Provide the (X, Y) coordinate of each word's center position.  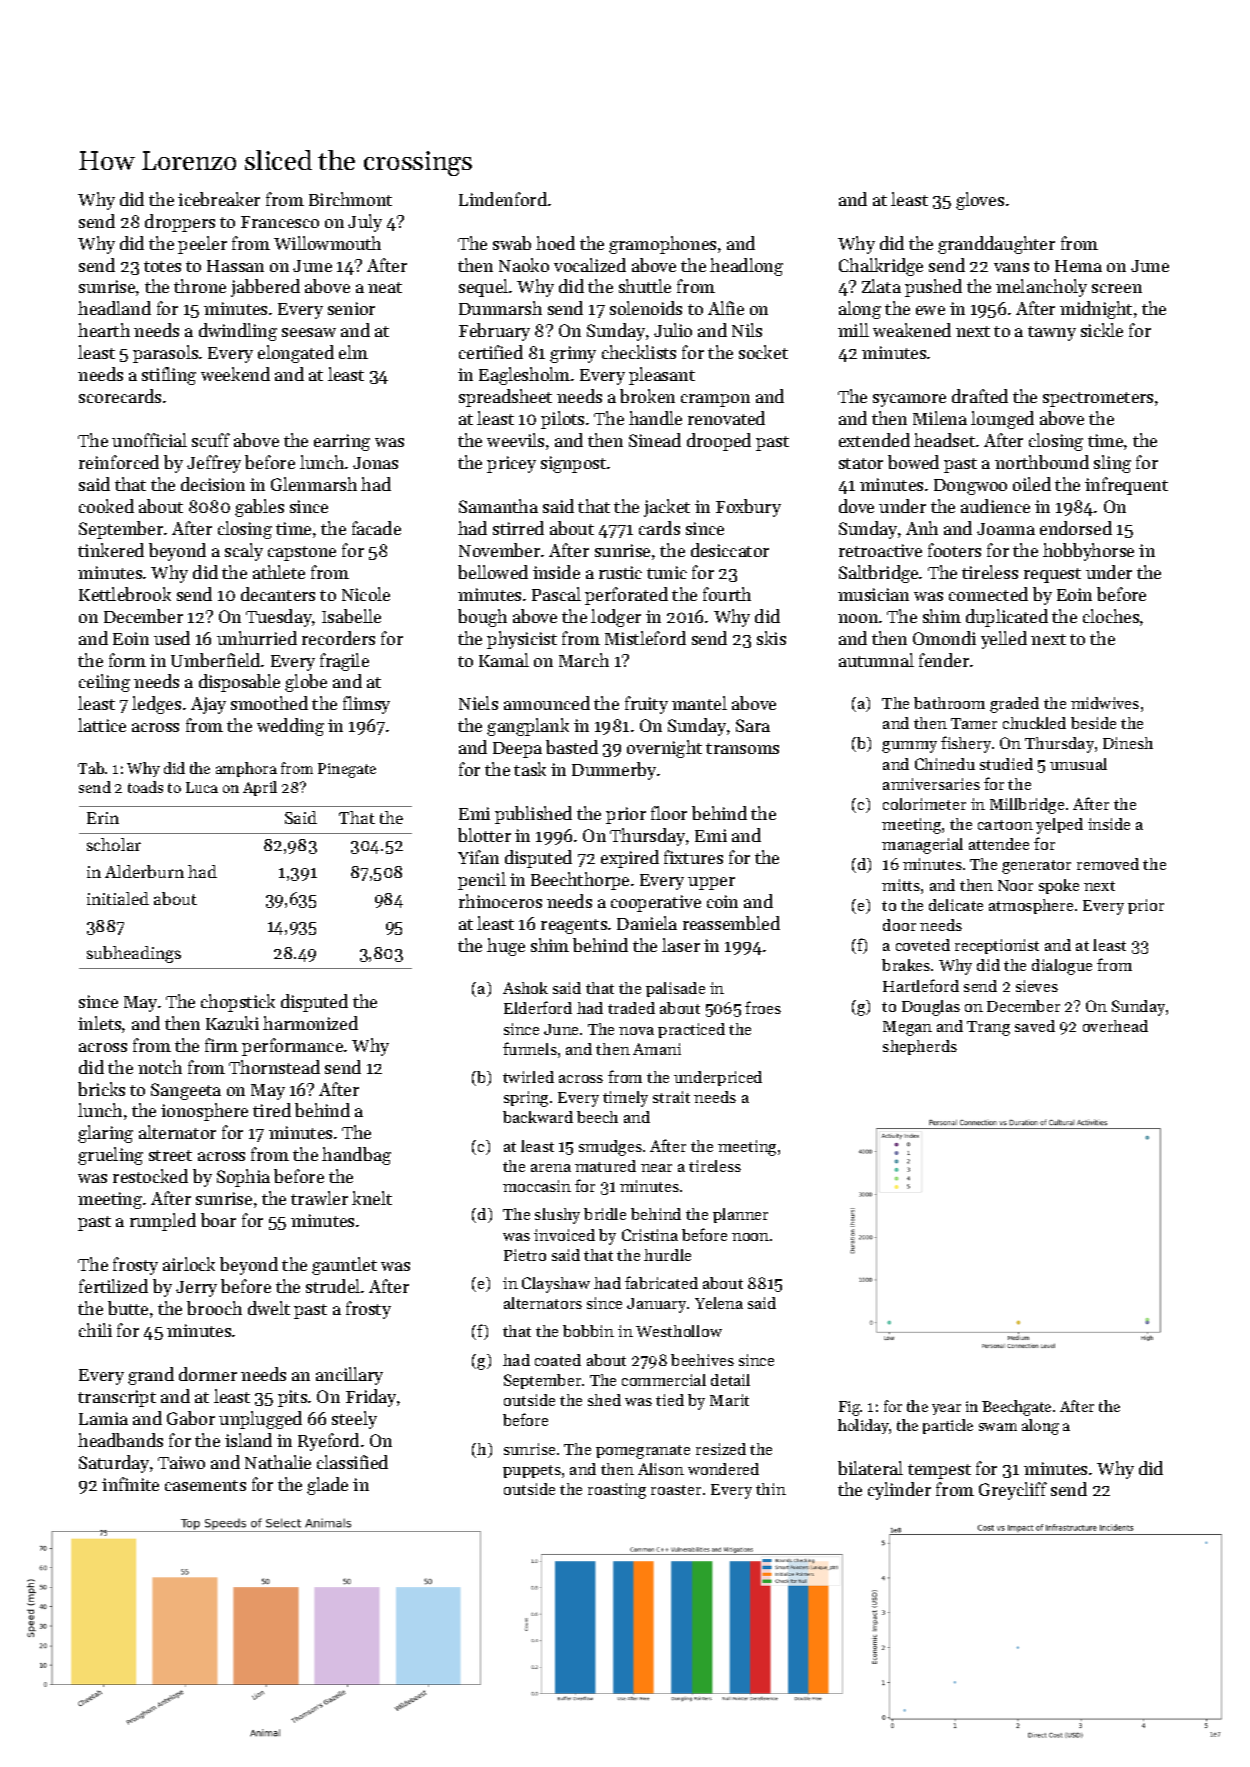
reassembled (731, 923)
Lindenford (503, 199)
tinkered (111, 550)
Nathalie (278, 1462)
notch (160, 1067)
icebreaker (219, 199)
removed (1108, 864)
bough (482, 618)
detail (730, 1380)
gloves (980, 201)
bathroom (949, 703)
